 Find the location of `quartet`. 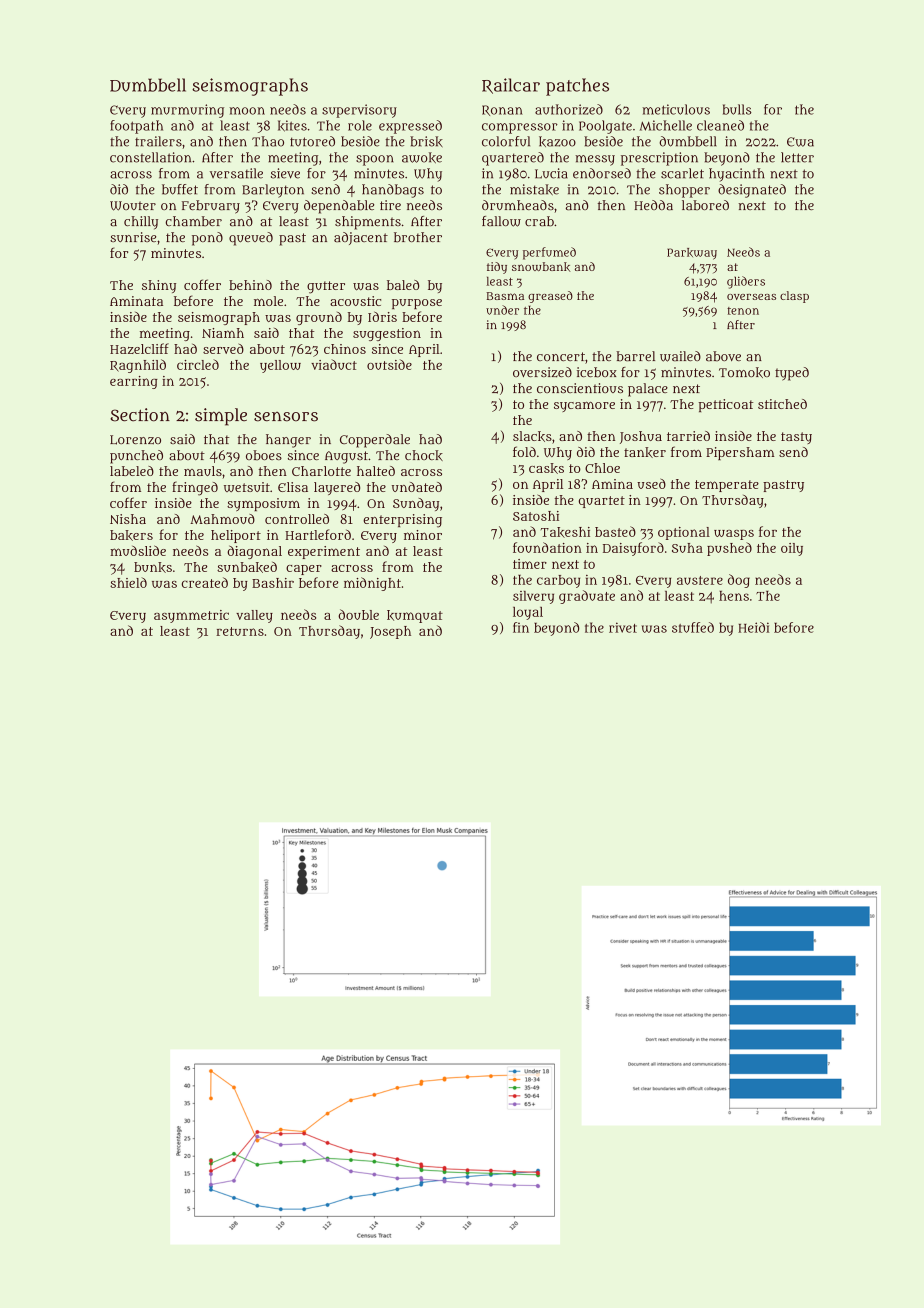

quartet is located at coordinates (602, 502).
